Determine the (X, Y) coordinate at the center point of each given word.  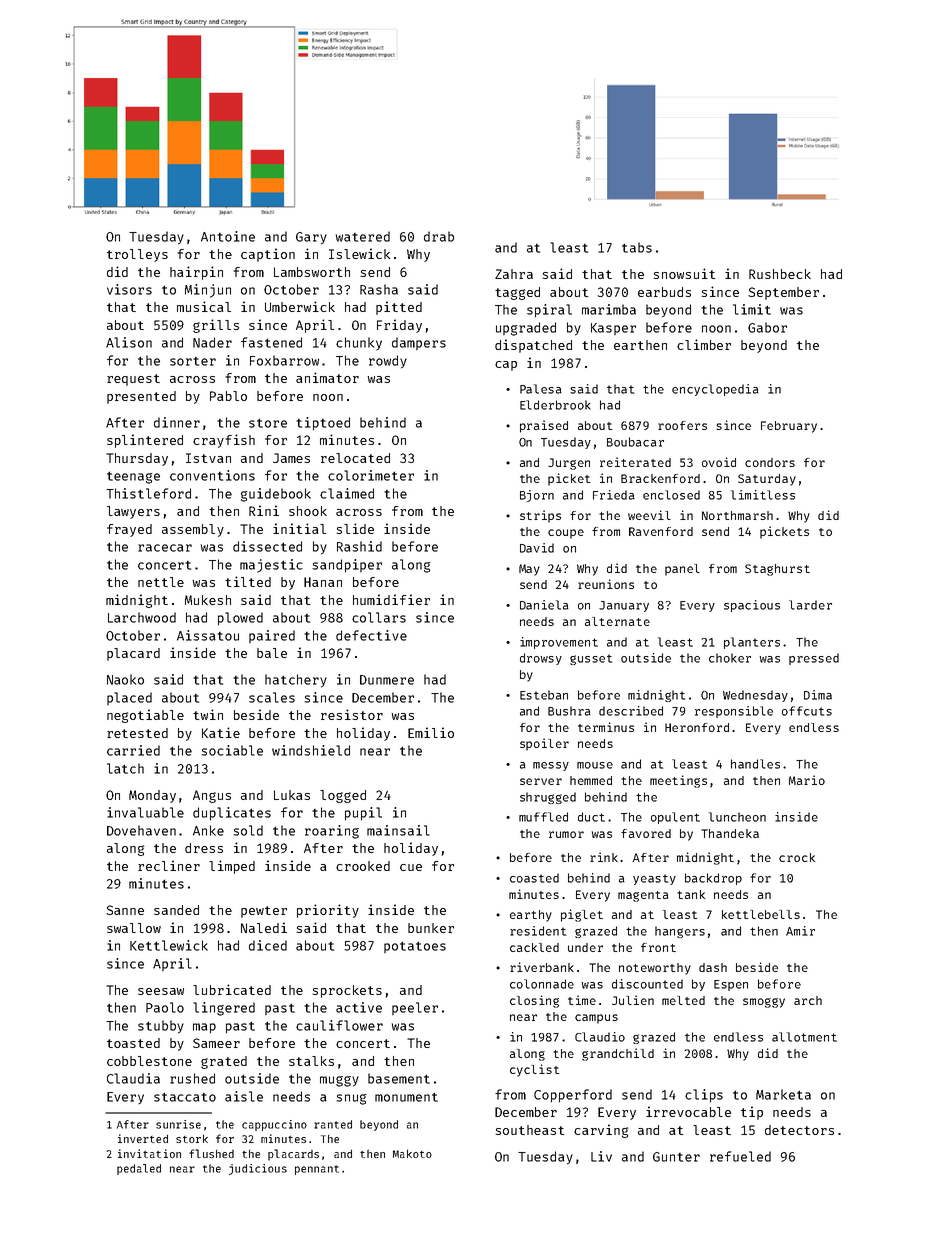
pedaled (139, 1169)
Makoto (412, 1154)
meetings (678, 781)
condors (770, 462)
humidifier (391, 599)
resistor (352, 714)
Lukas (292, 795)
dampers (419, 343)
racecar (165, 548)
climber (704, 344)
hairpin (196, 273)
